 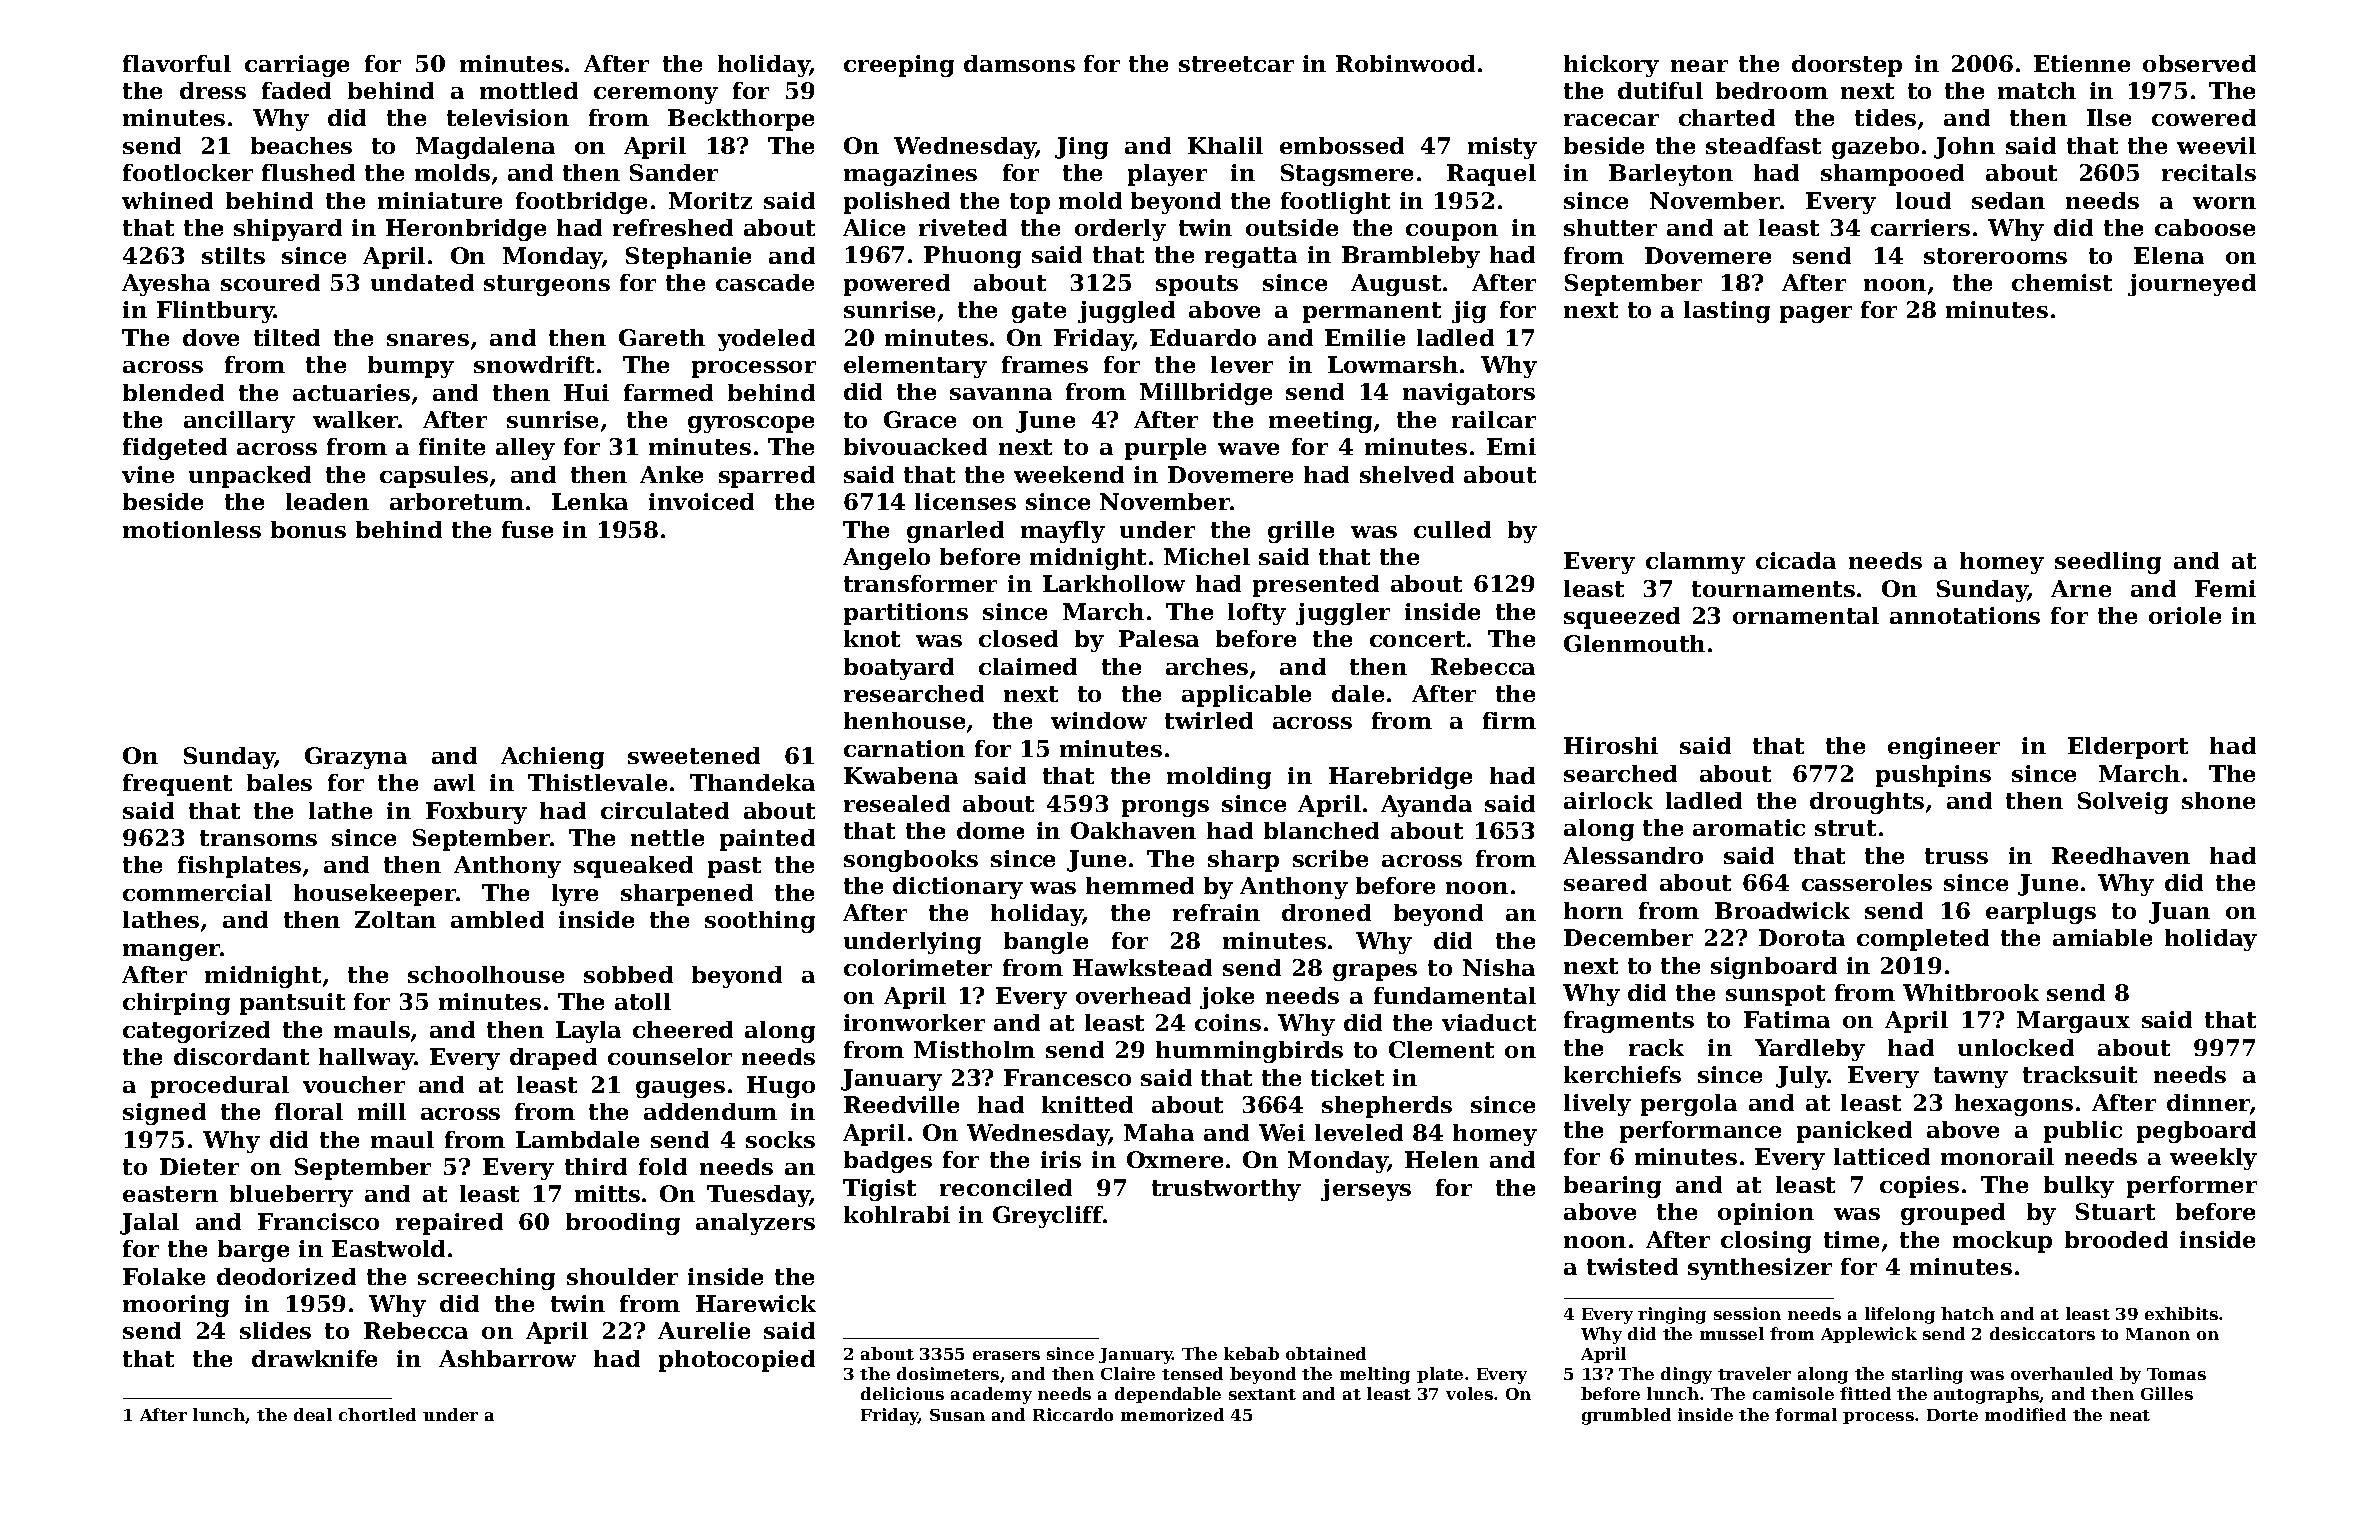 What do you see at coordinates (1347, 1077) in the screenshot?
I see `ticket` at bounding box center [1347, 1077].
